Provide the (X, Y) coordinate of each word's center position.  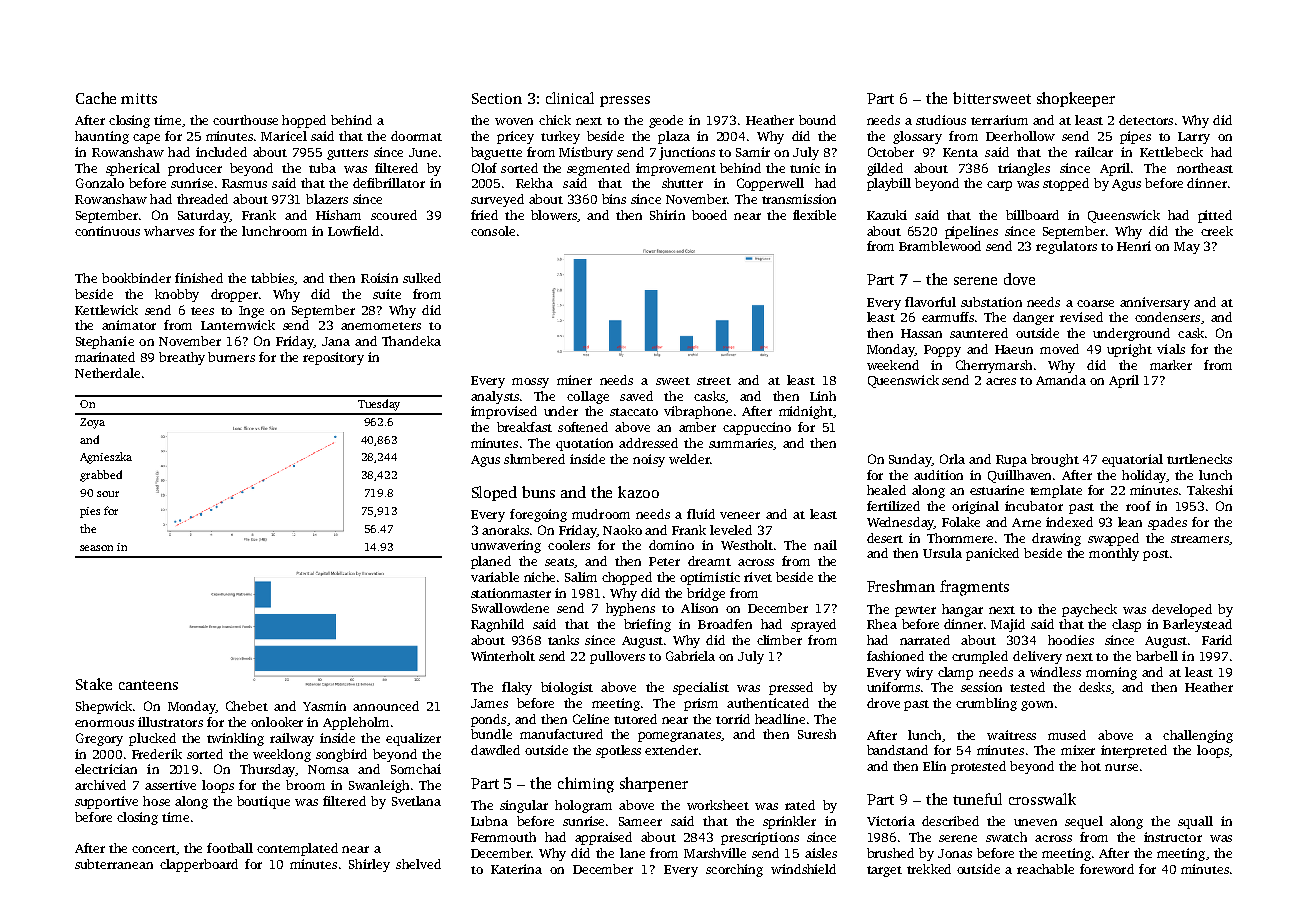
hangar (962, 610)
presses (625, 101)
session (981, 687)
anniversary (1155, 303)
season (96, 548)
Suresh (817, 734)
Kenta (960, 152)
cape (146, 139)
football (230, 848)
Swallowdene (510, 608)
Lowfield (353, 231)
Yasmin (324, 706)
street (714, 381)
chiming (586, 785)
